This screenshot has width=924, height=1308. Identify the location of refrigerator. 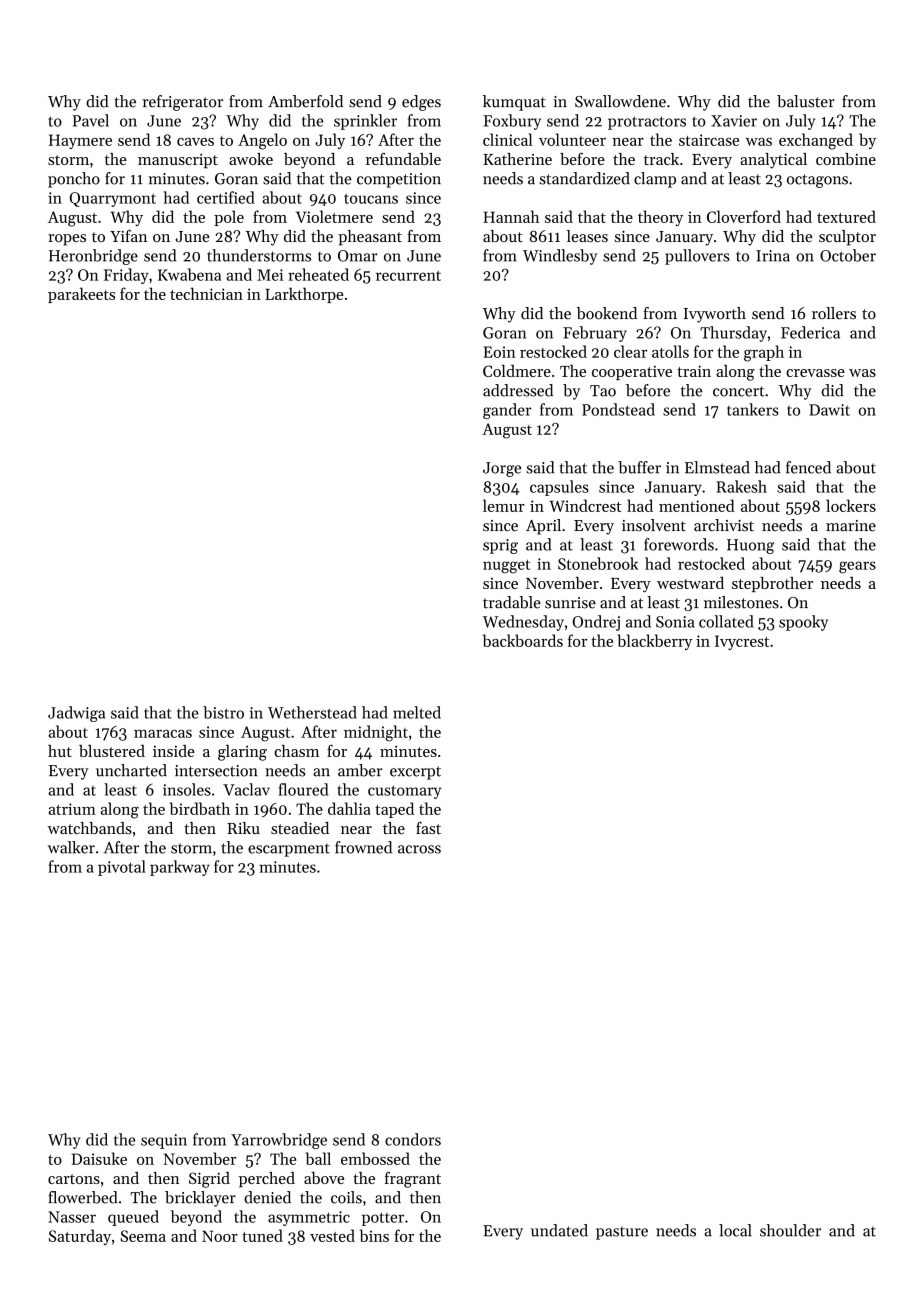
(183, 103).
